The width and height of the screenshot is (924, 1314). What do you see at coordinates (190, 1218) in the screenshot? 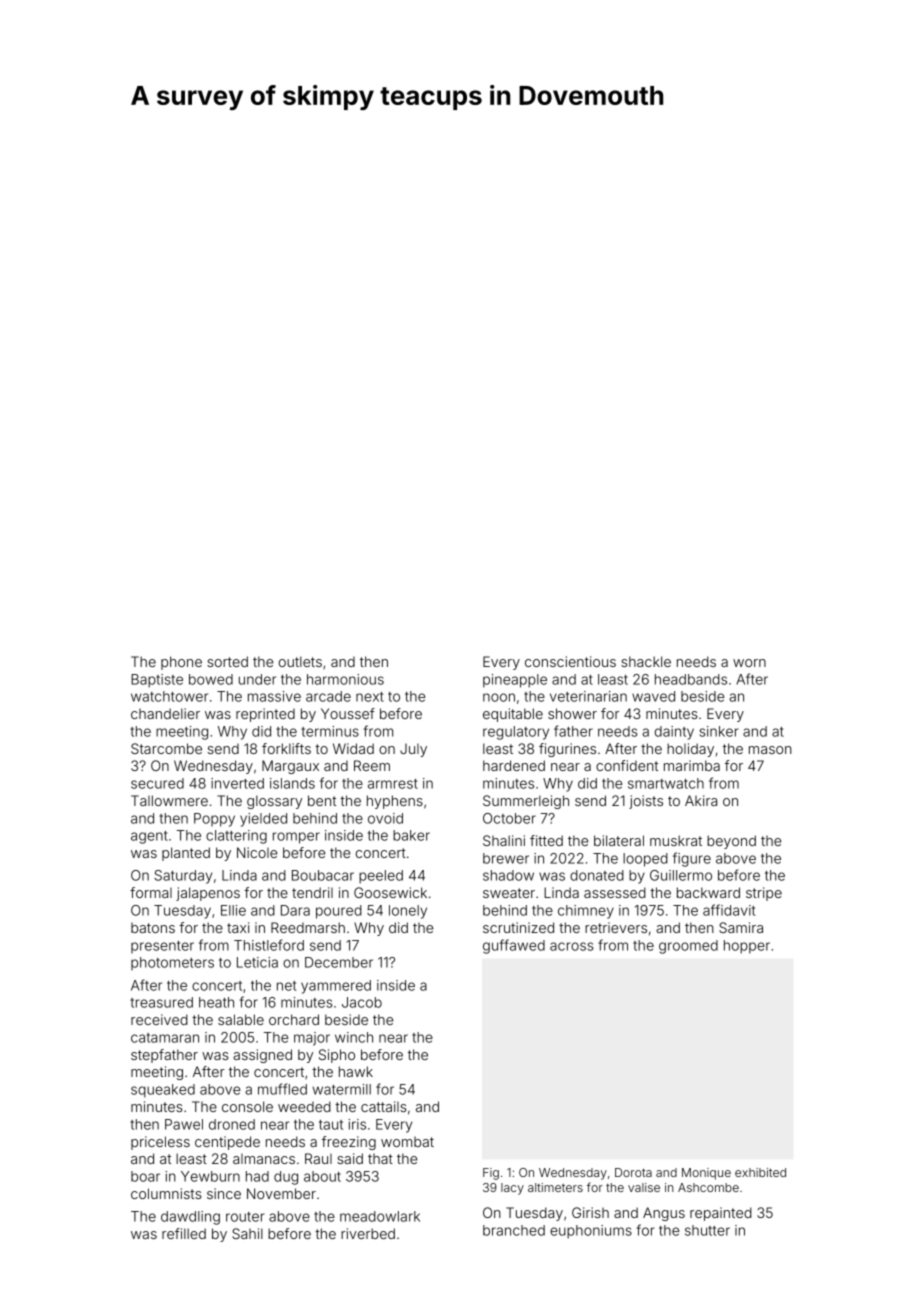
I see `dawdling` at bounding box center [190, 1218].
